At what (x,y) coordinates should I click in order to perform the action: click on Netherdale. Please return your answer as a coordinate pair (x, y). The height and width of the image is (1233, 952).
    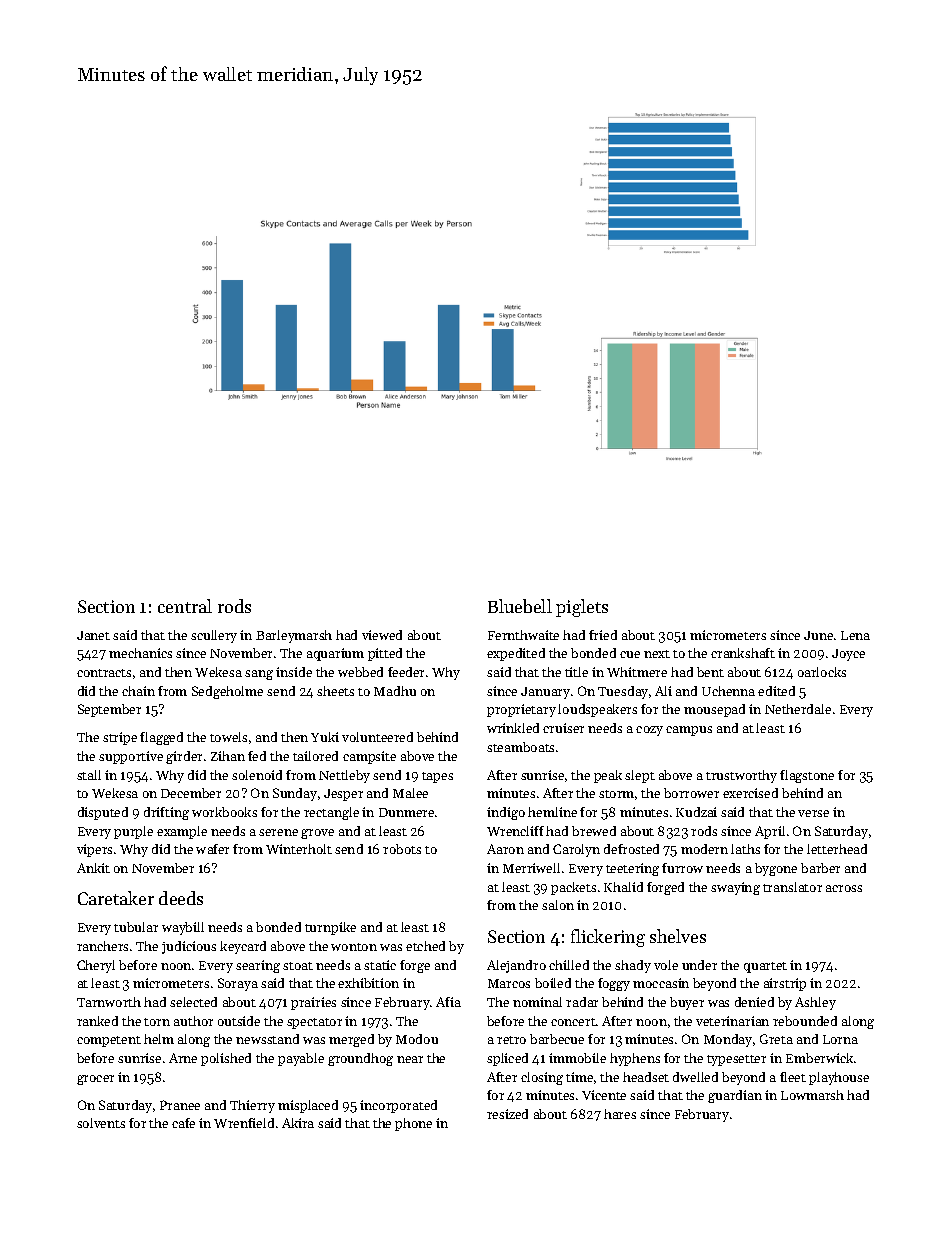
    Looking at the image, I should click on (798, 709).
